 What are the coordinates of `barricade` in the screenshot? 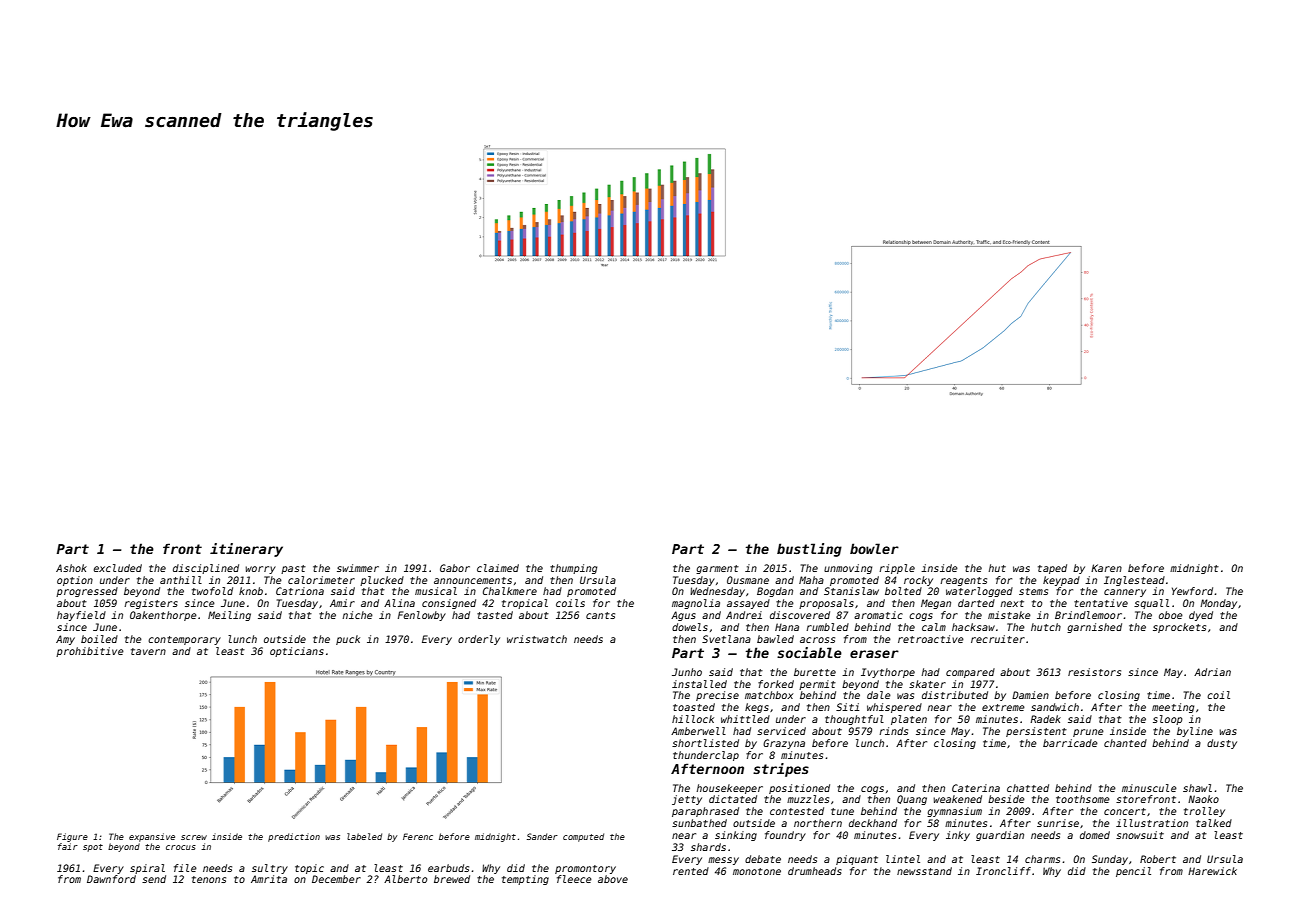 It's located at (1070, 743).
